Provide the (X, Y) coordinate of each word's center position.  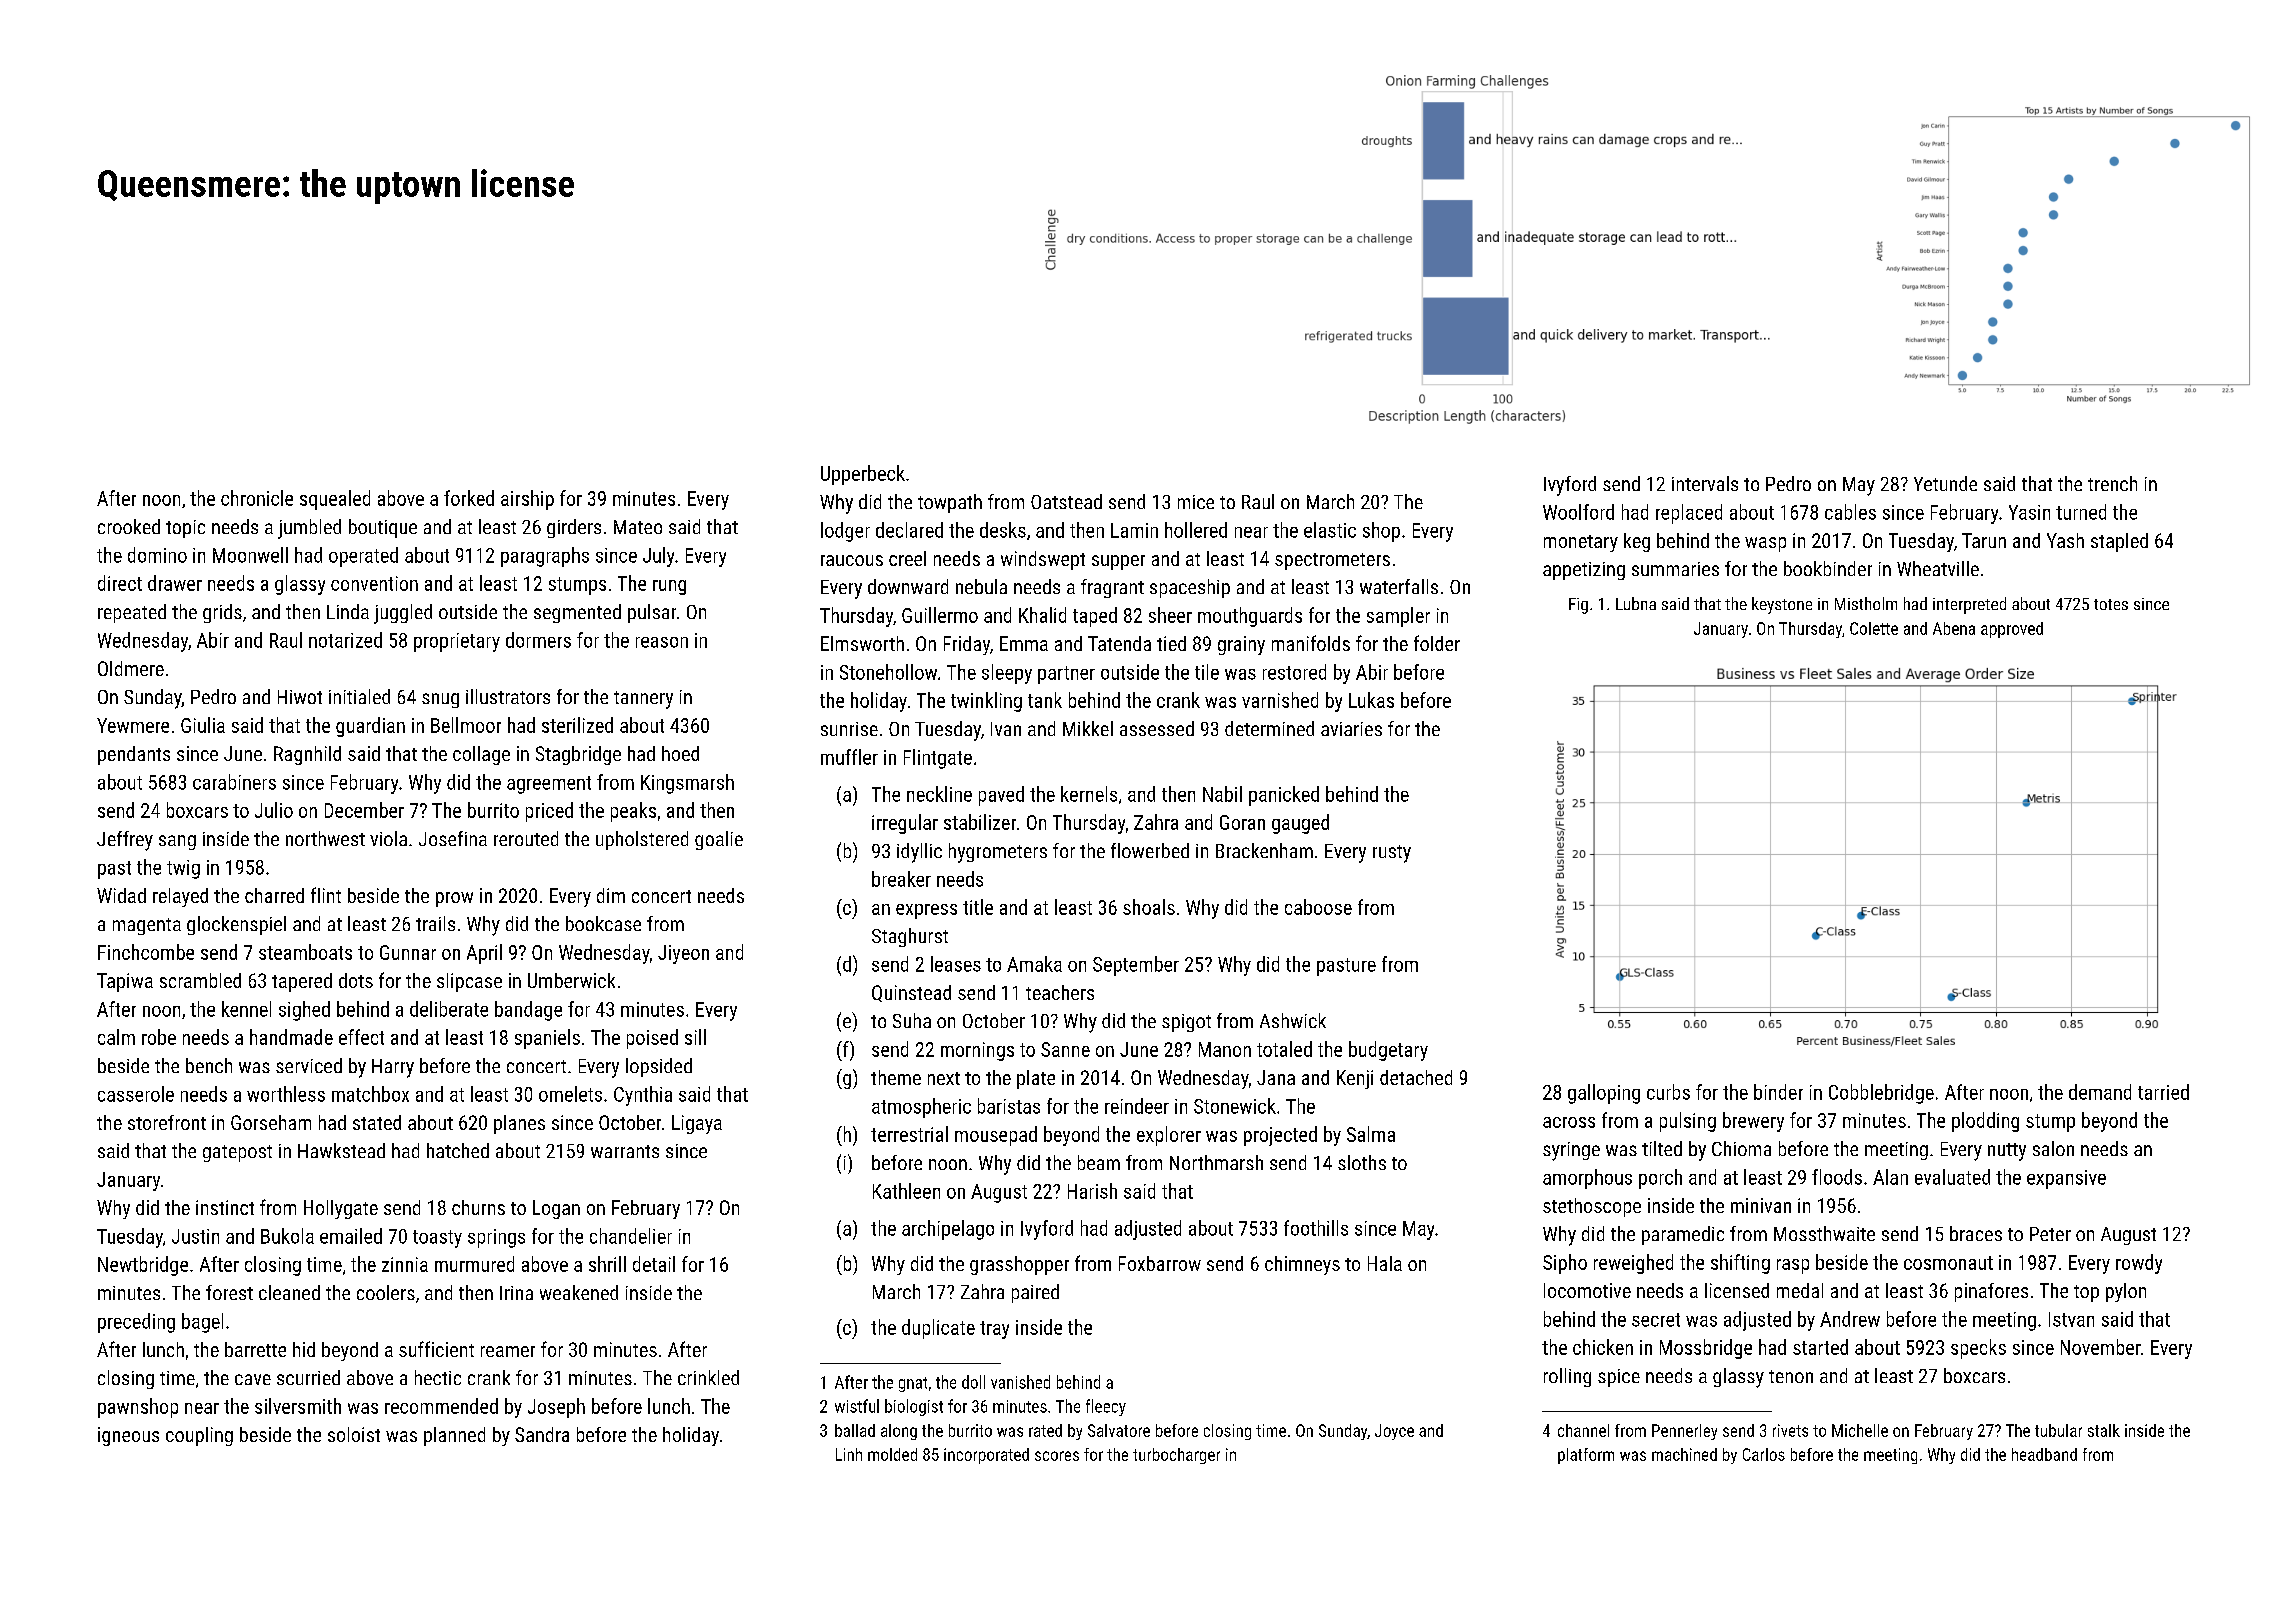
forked (469, 498)
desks (1003, 530)
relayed (180, 897)
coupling (199, 1436)
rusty (1392, 854)
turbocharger (1176, 1456)
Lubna (1636, 603)
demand (2100, 1092)
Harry (393, 1068)
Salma (1371, 1134)
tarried (2163, 1092)
